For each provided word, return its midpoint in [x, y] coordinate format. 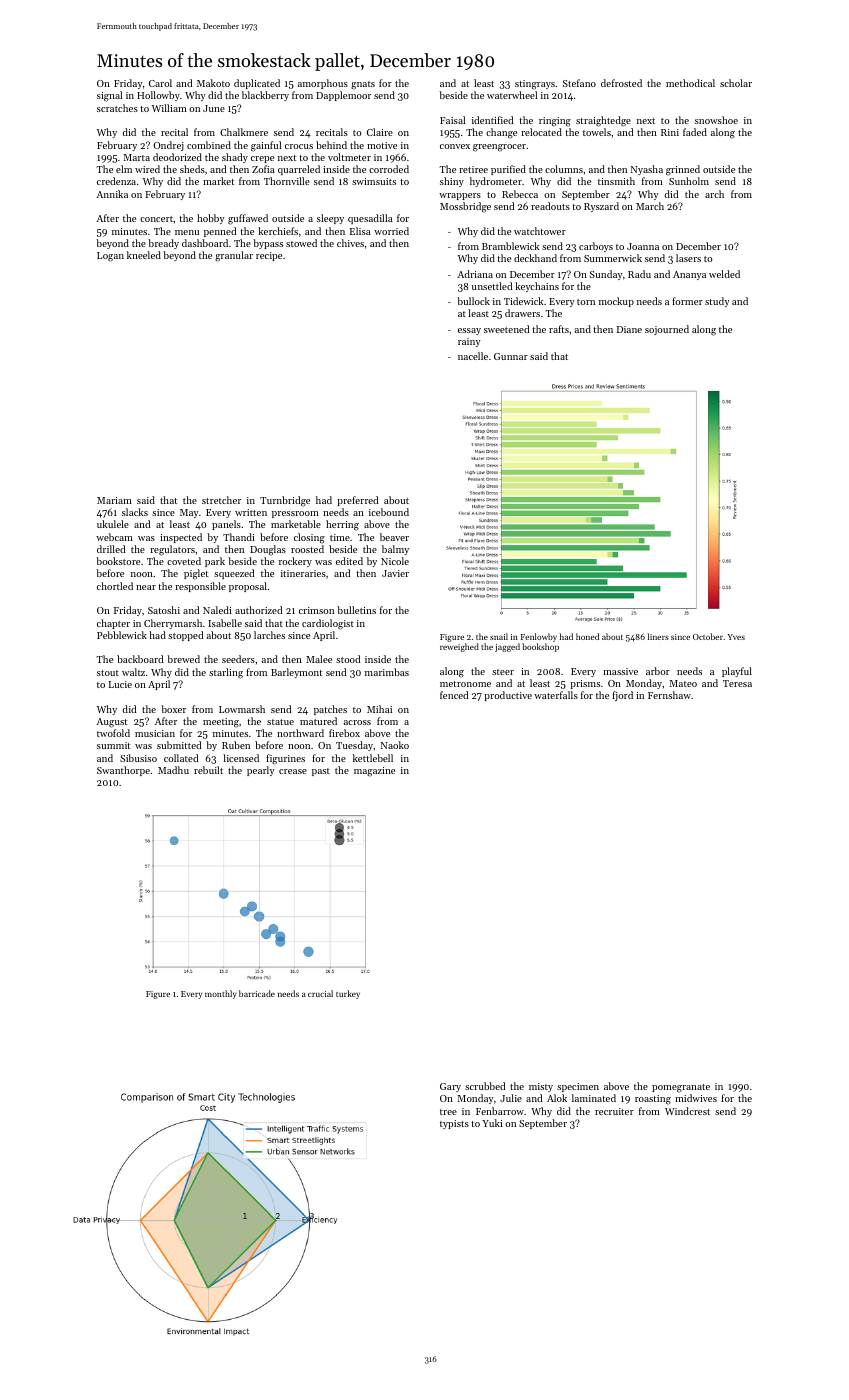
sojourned [667, 330]
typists [454, 1124]
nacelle [473, 356]
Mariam [114, 500]
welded [724, 274]
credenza [116, 181]
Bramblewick [510, 246]
